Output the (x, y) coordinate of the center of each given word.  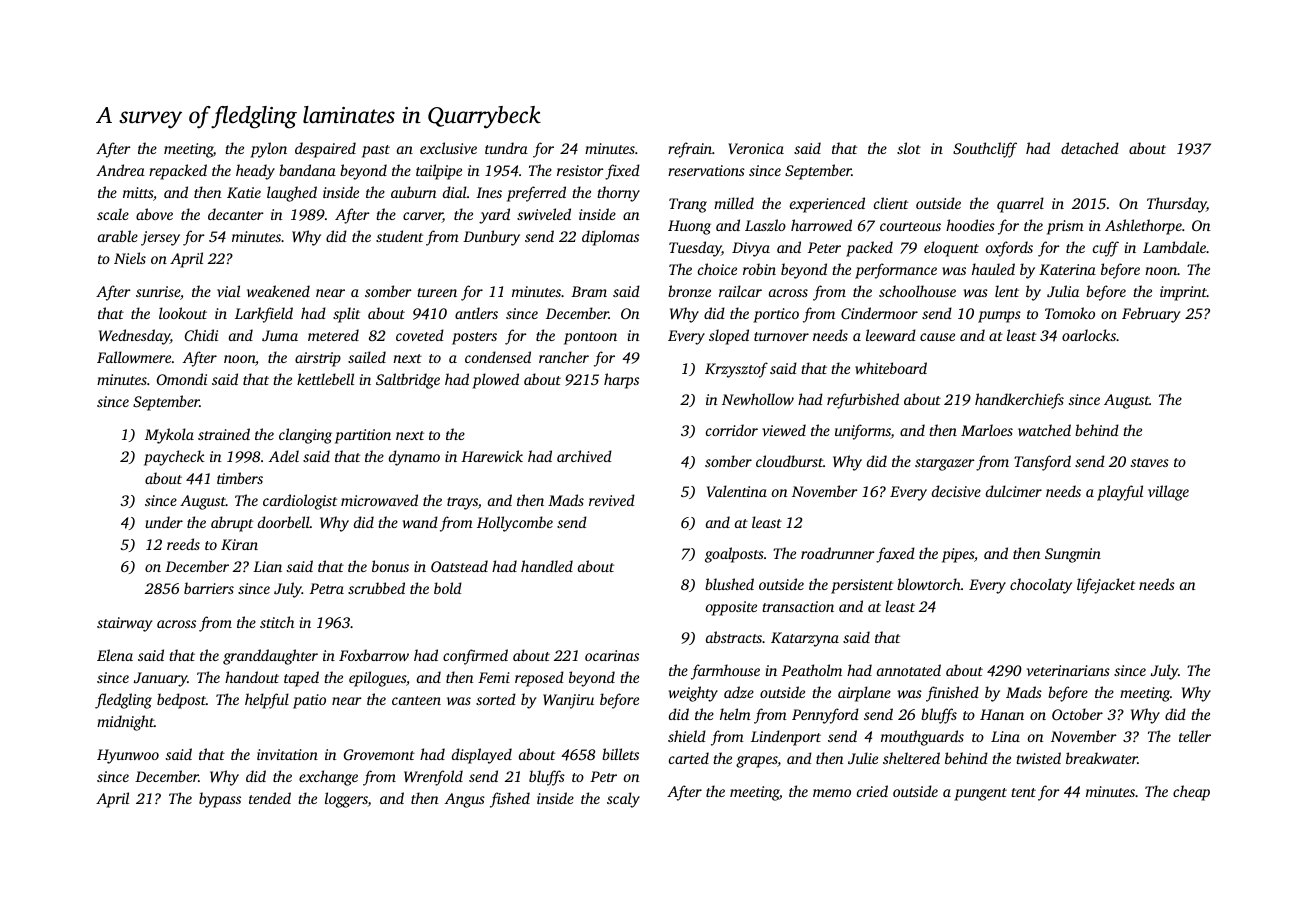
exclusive (448, 148)
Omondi (182, 379)
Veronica (756, 148)
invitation (287, 754)
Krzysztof (736, 370)
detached (1090, 148)
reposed (539, 679)
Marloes (987, 430)
